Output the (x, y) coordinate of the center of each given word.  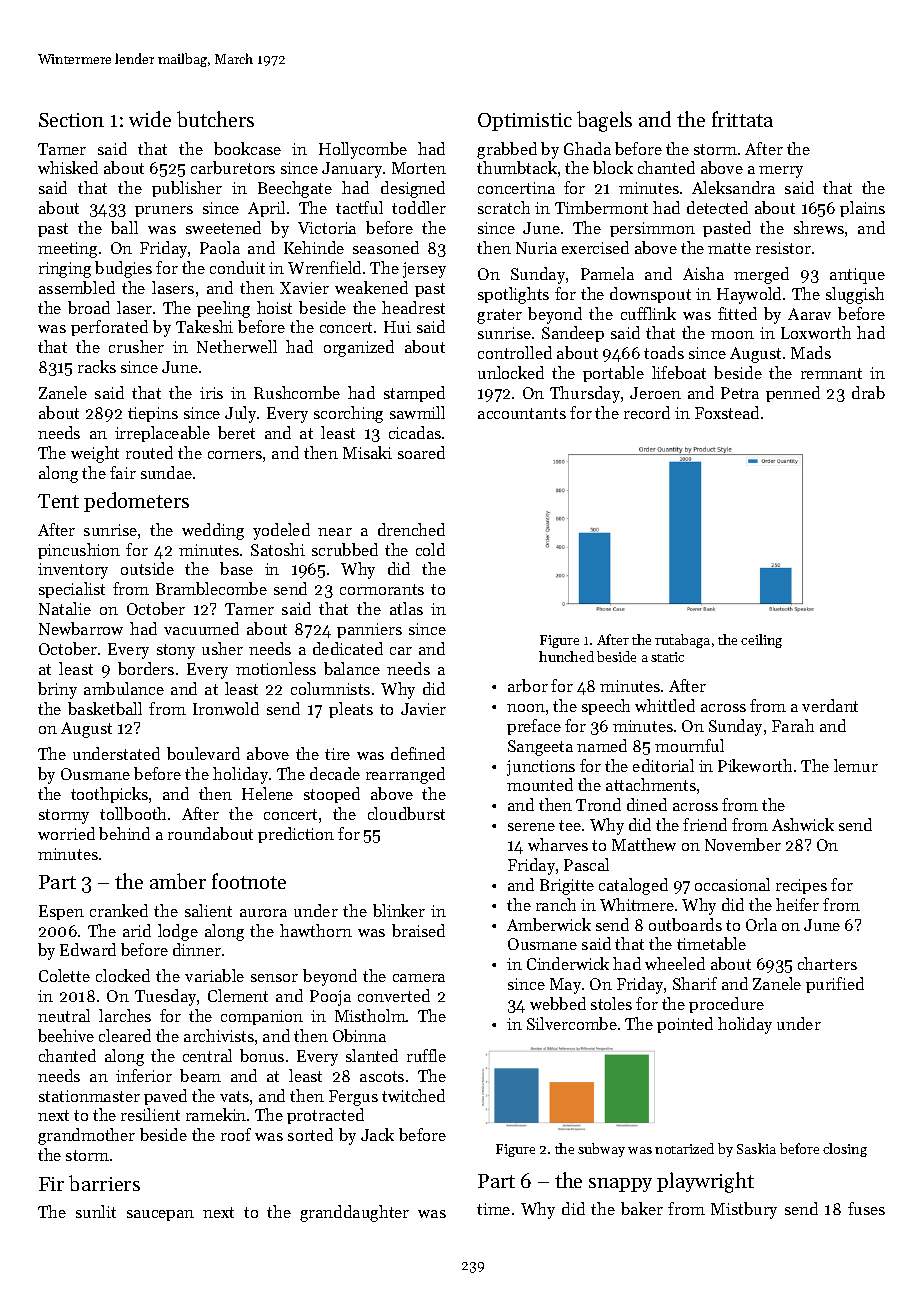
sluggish (855, 295)
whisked (68, 167)
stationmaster (89, 1096)
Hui (397, 327)
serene (531, 827)
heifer (797, 904)
